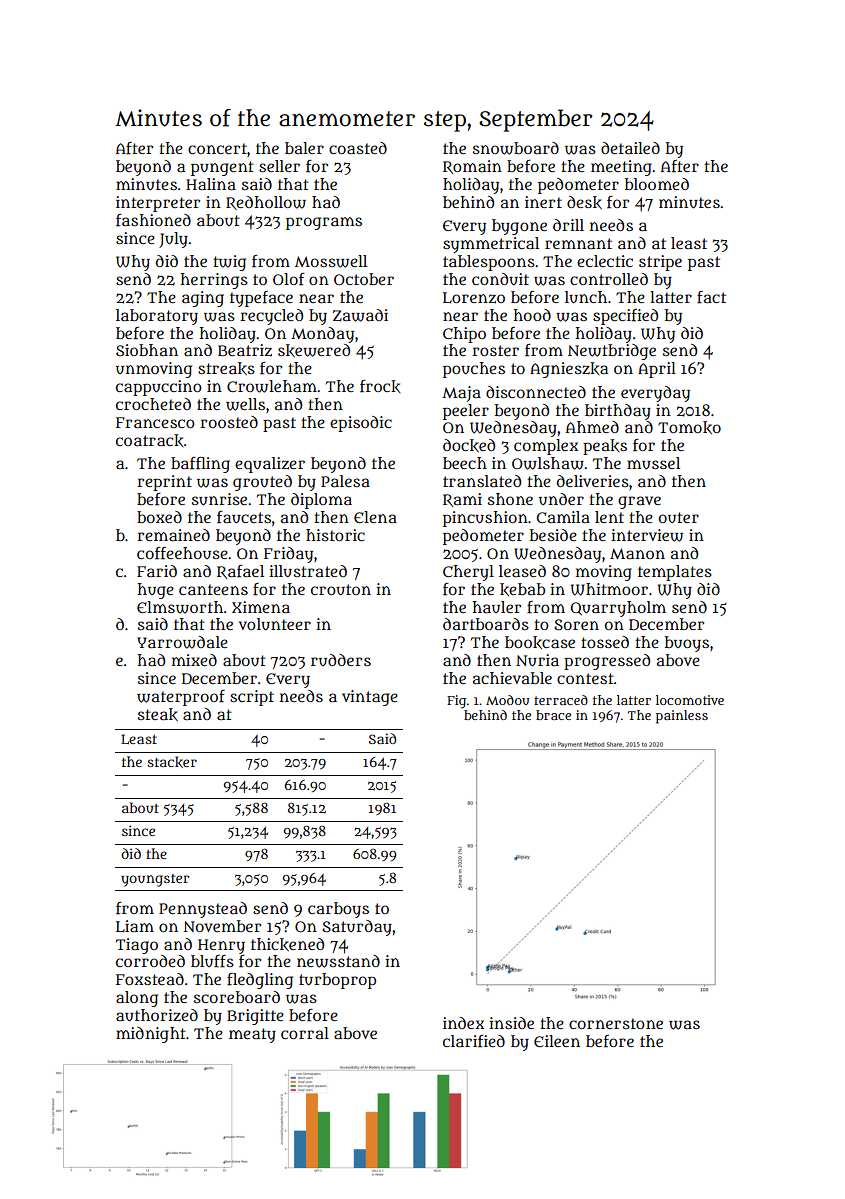  What do you see at coordinates (217, 148) in the document?
I see `concert` at bounding box center [217, 148].
